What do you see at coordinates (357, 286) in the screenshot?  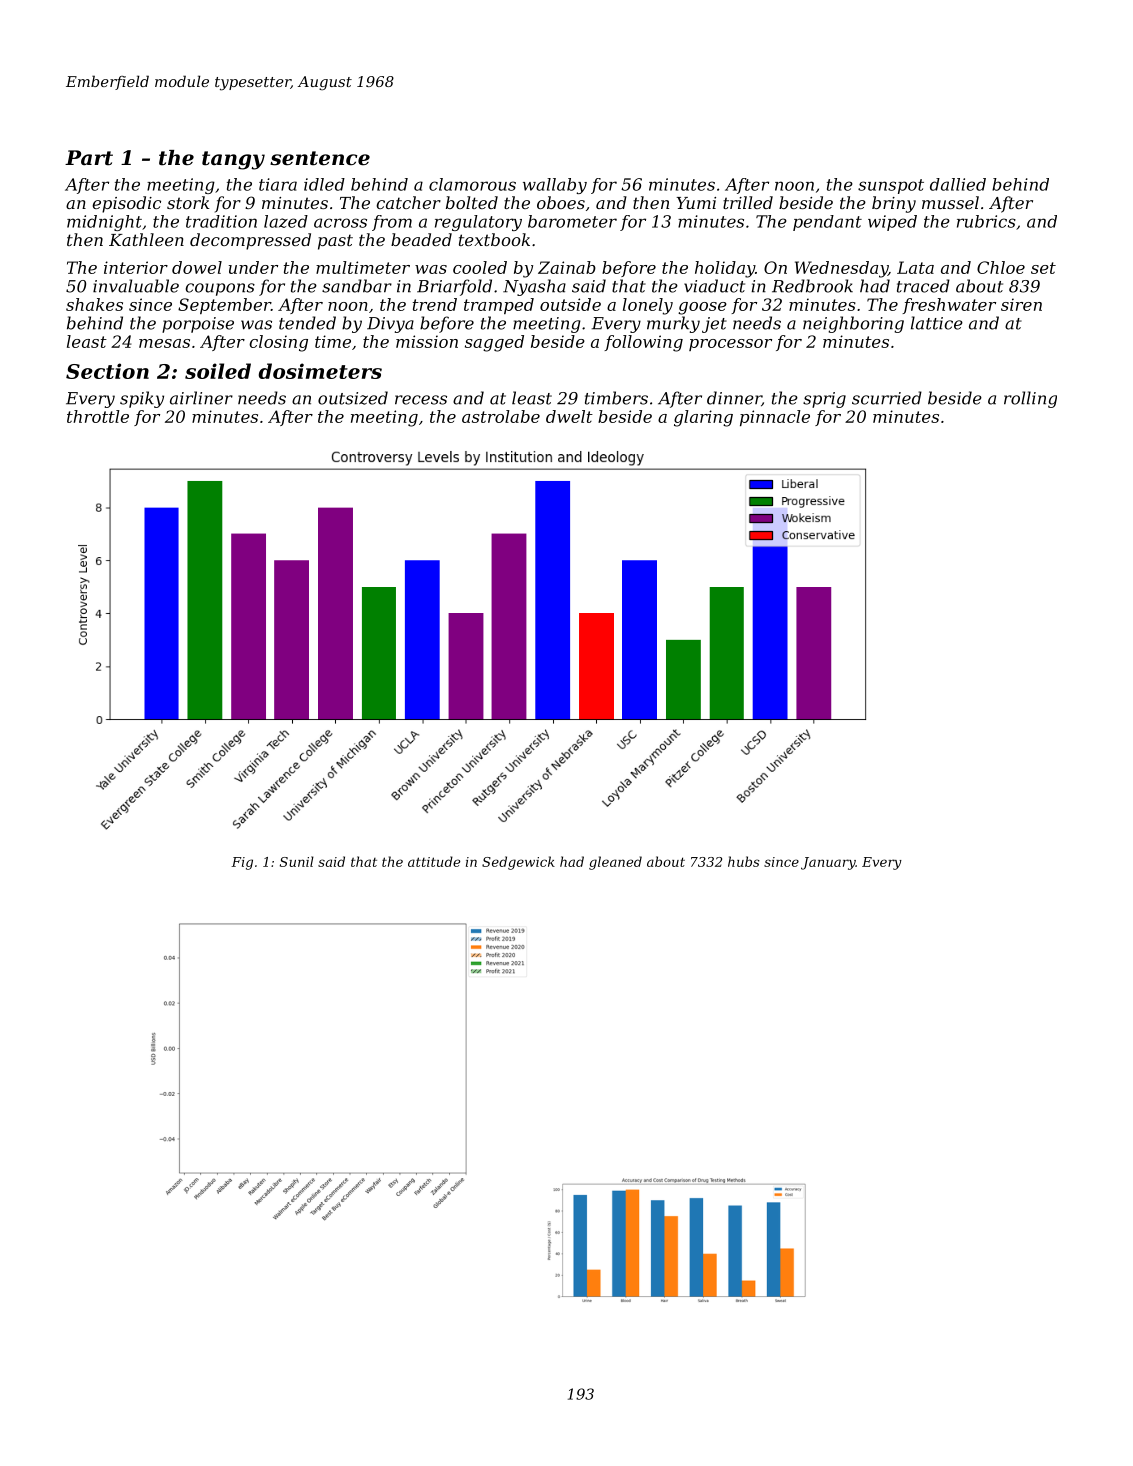 I see `sandbar` at bounding box center [357, 286].
